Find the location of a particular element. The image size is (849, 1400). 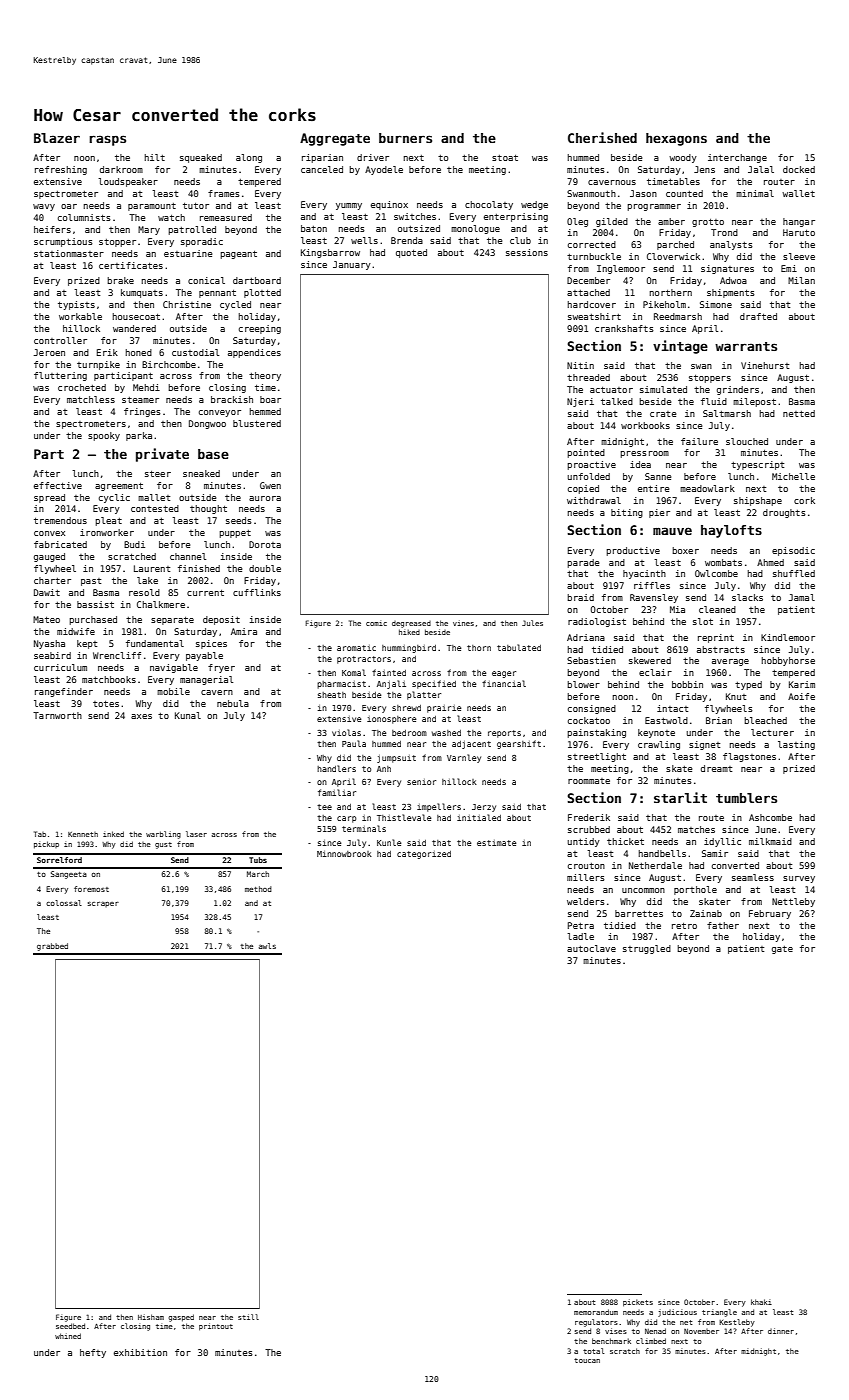

Birchcombe is located at coordinates (169, 364).
